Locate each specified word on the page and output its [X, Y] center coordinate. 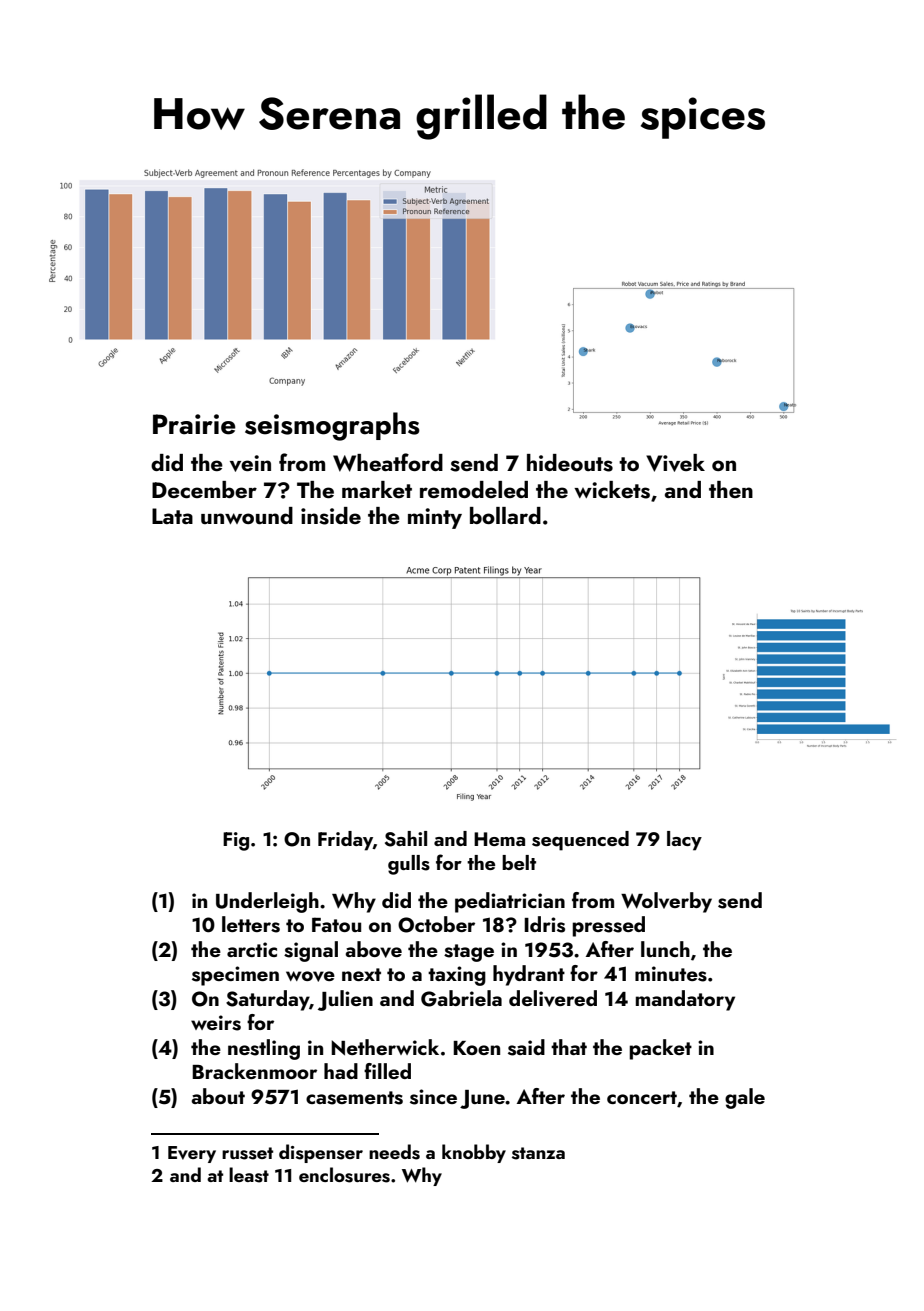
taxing [457, 976]
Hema [499, 839]
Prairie [194, 424]
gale [745, 1098]
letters [251, 924]
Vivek [675, 463]
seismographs [332, 426]
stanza [538, 1153]
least [249, 1175]
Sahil [406, 839]
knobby [474, 1153]
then [731, 489]
